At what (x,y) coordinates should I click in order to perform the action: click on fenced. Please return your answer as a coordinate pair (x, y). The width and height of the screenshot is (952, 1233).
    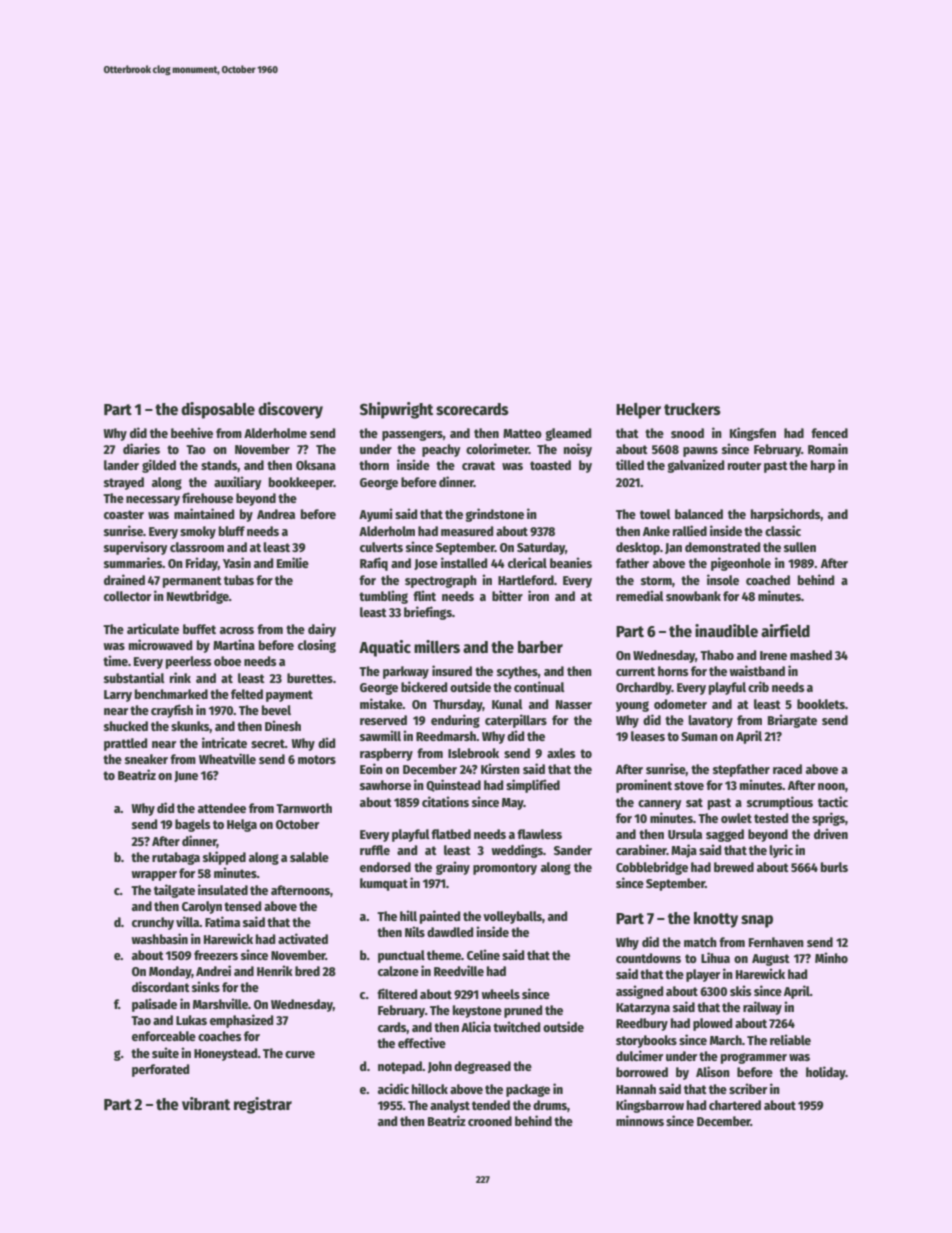
    Looking at the image, I should click on (829, 433).
